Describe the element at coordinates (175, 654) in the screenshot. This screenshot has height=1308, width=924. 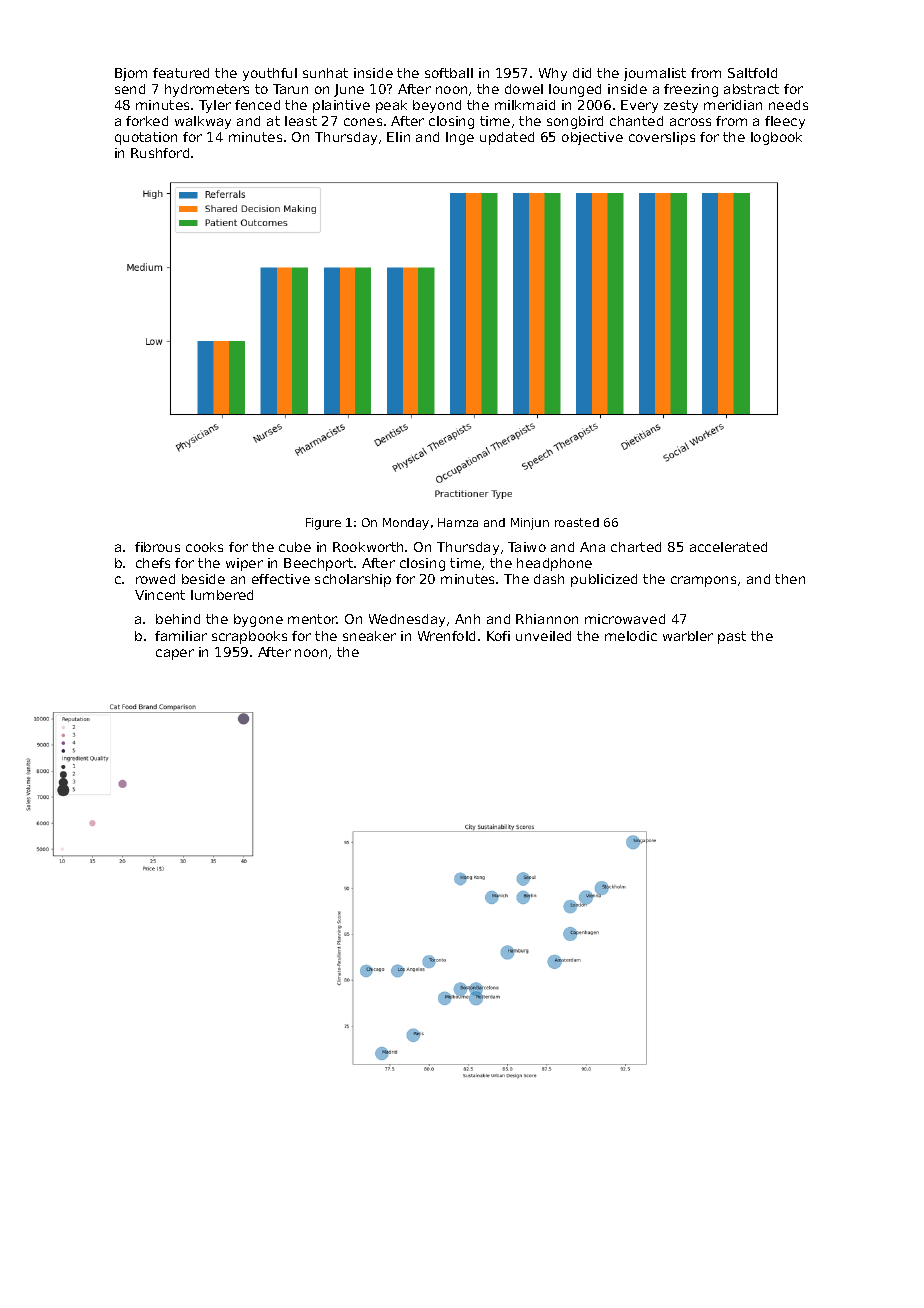
I see `caper` at that location.
